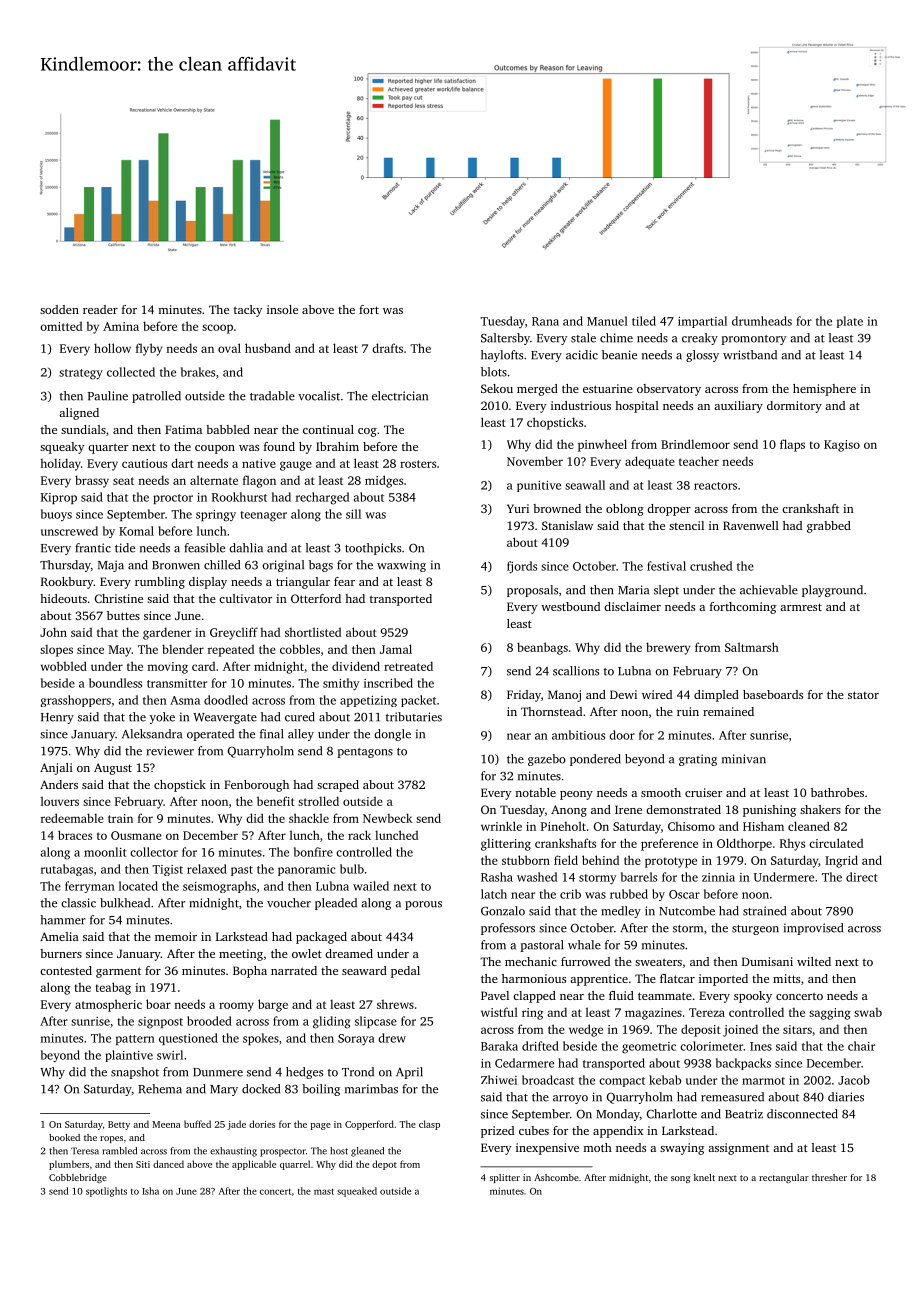 This screenshot has height=1308, width=924. Describe the element at coordinates (862, 877) in the screenshot. I see `direct` at that location.
